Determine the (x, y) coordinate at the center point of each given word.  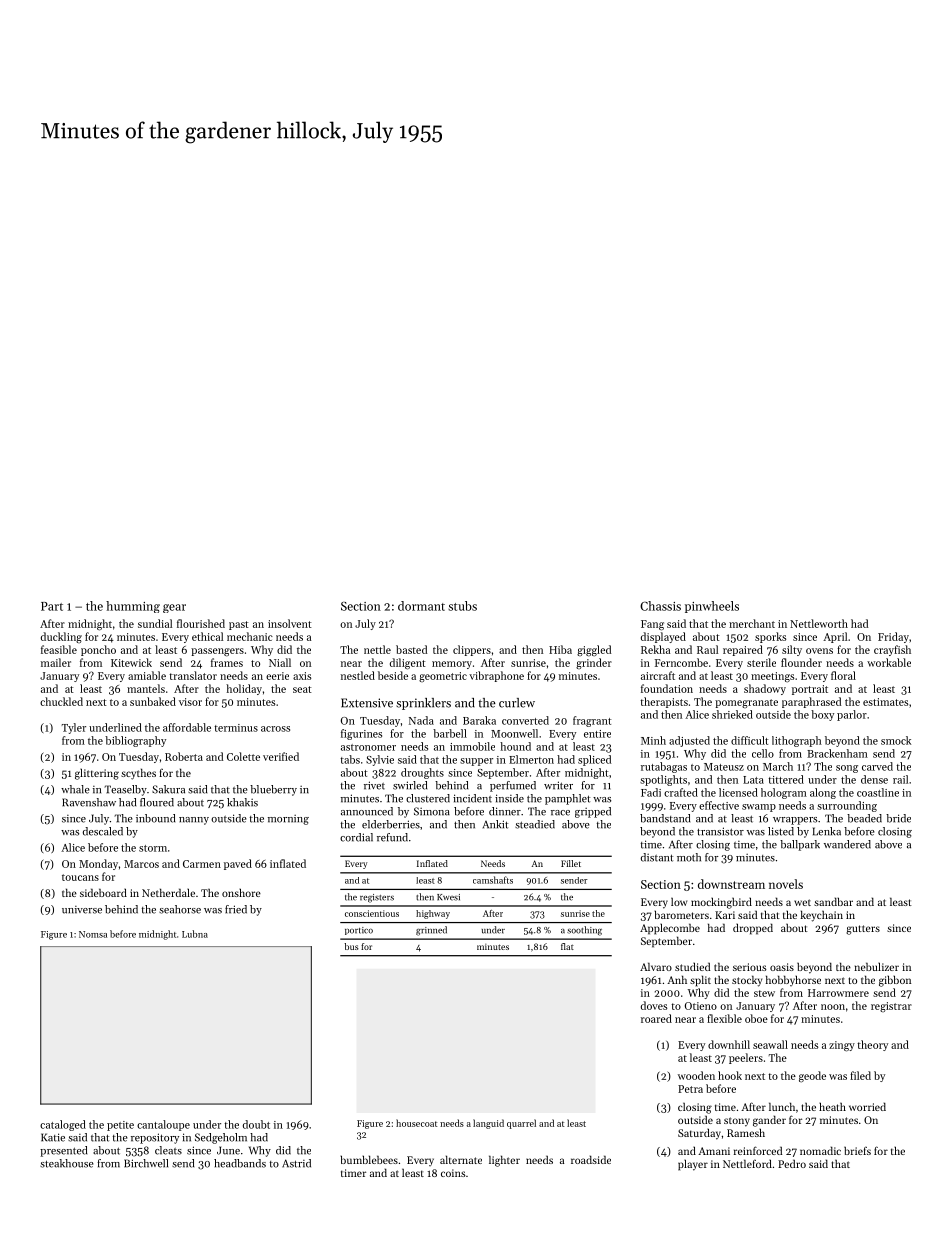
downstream (731, 884)
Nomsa (93, 934)
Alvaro (656, 966)
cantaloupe (163, 1125)
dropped (753, 929)
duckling (61, 637)
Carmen (202, 864)
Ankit (495, 824)
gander (769, 1121)
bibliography (135, 741)
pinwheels (712, 607)
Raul (707, 649)
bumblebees (369, 1159)
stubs (462, 606)
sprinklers (423, 704)
